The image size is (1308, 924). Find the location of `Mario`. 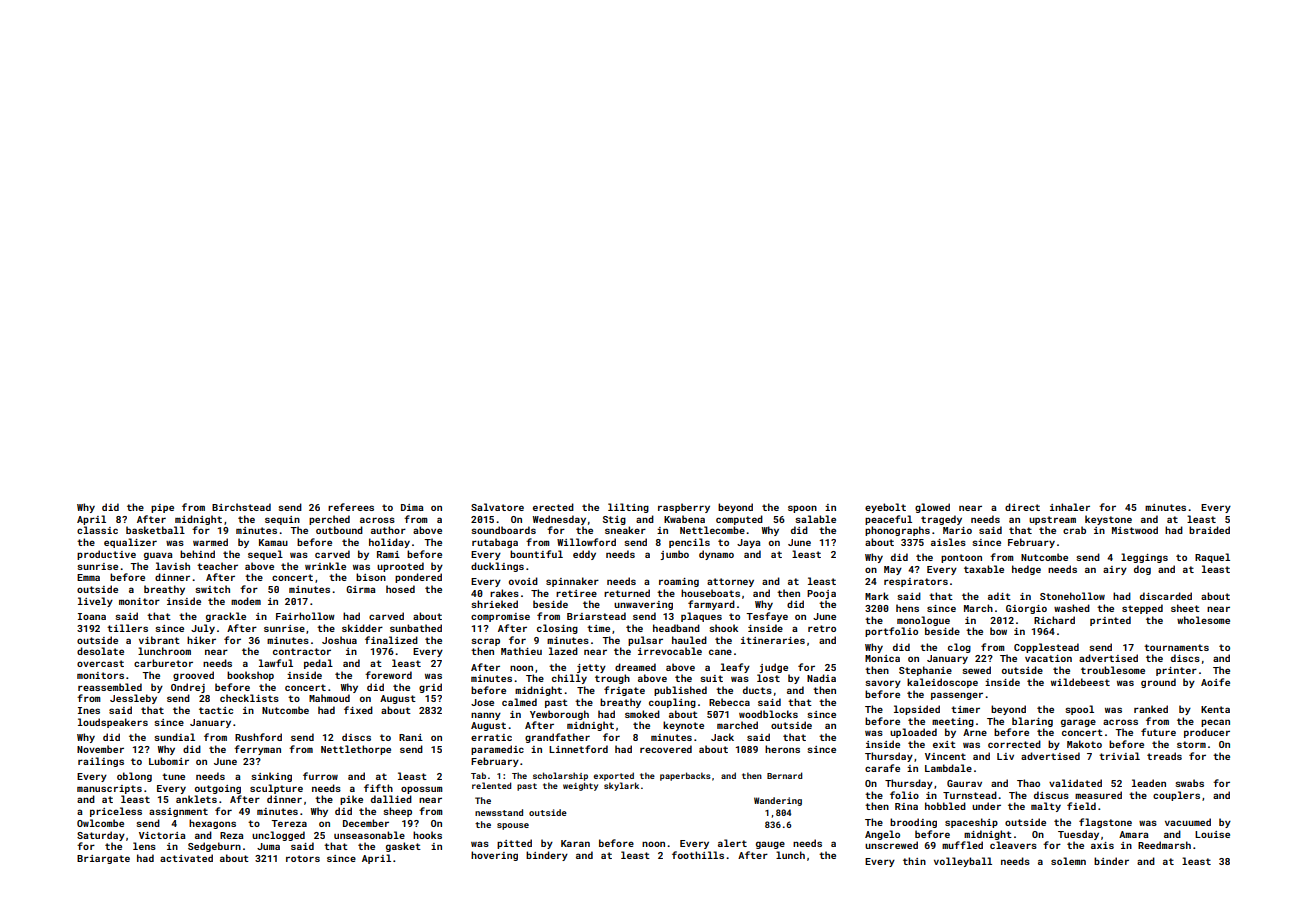

Mario is located at coordinates (957, 530).
